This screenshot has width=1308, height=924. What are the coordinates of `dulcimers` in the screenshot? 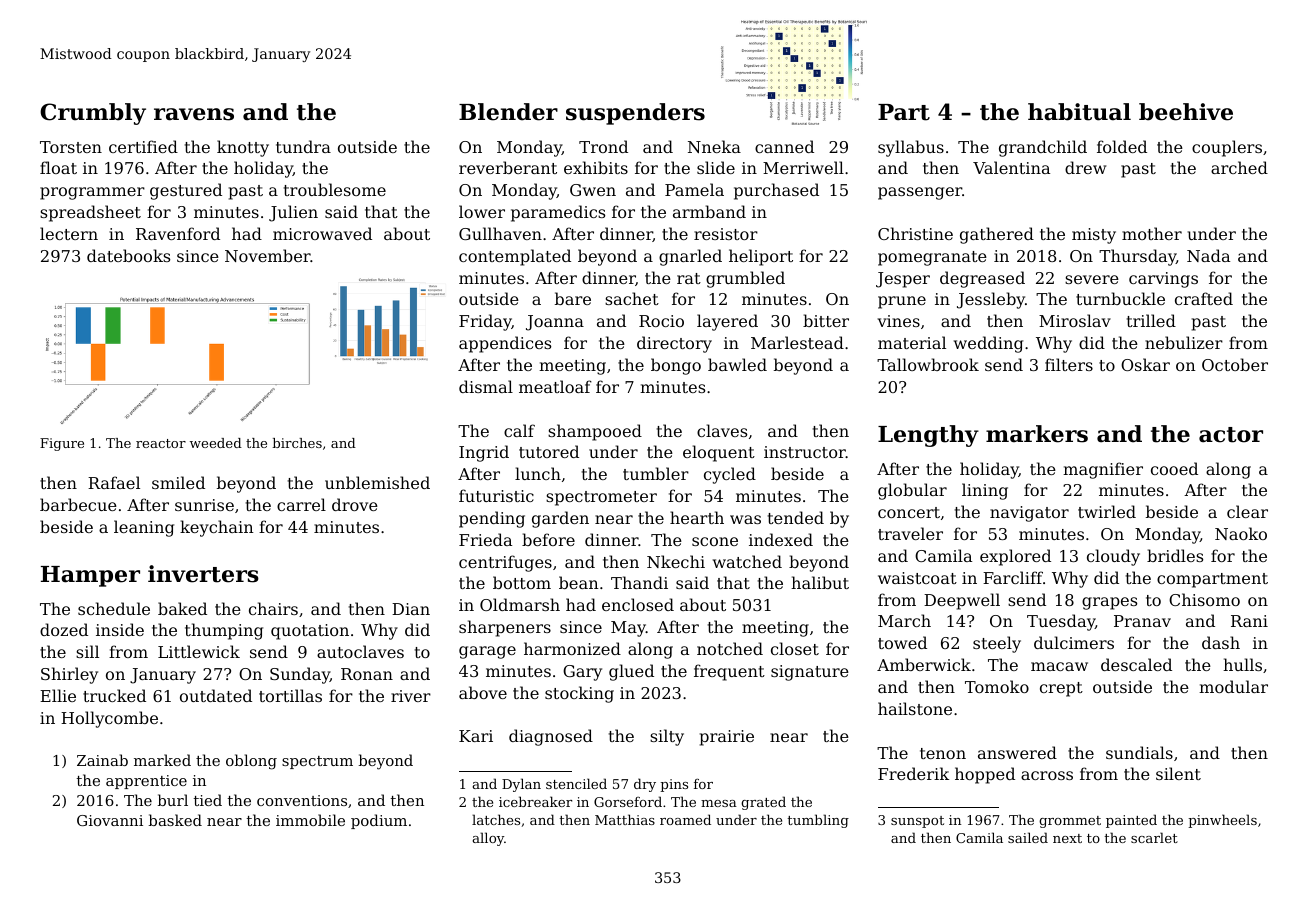 It's located at (1074, 642).
